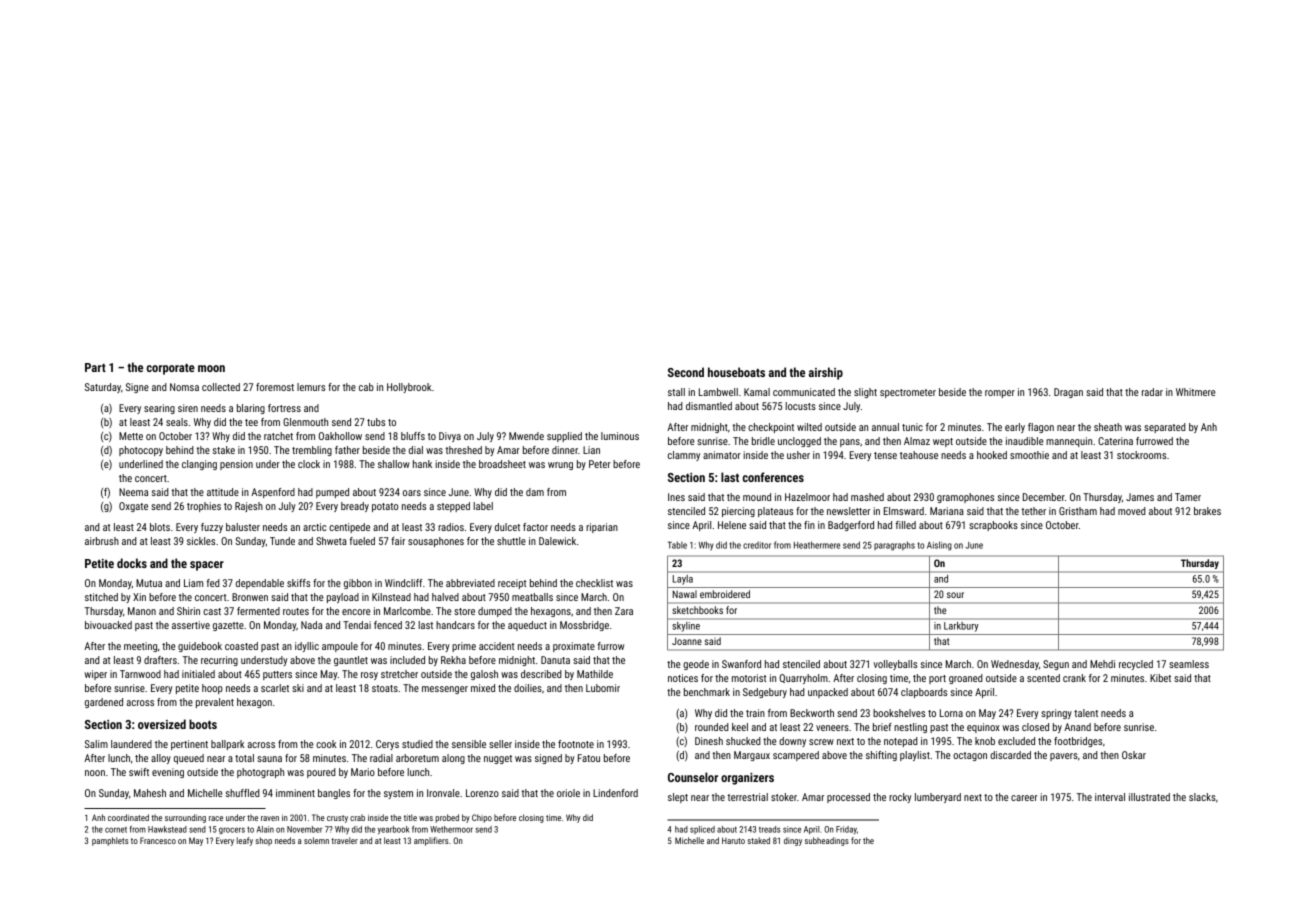 The image size is (1308, 924). What do you see at coordinates (792, 742) in the page?
I see `downy` at bounding box center [792, 742].
